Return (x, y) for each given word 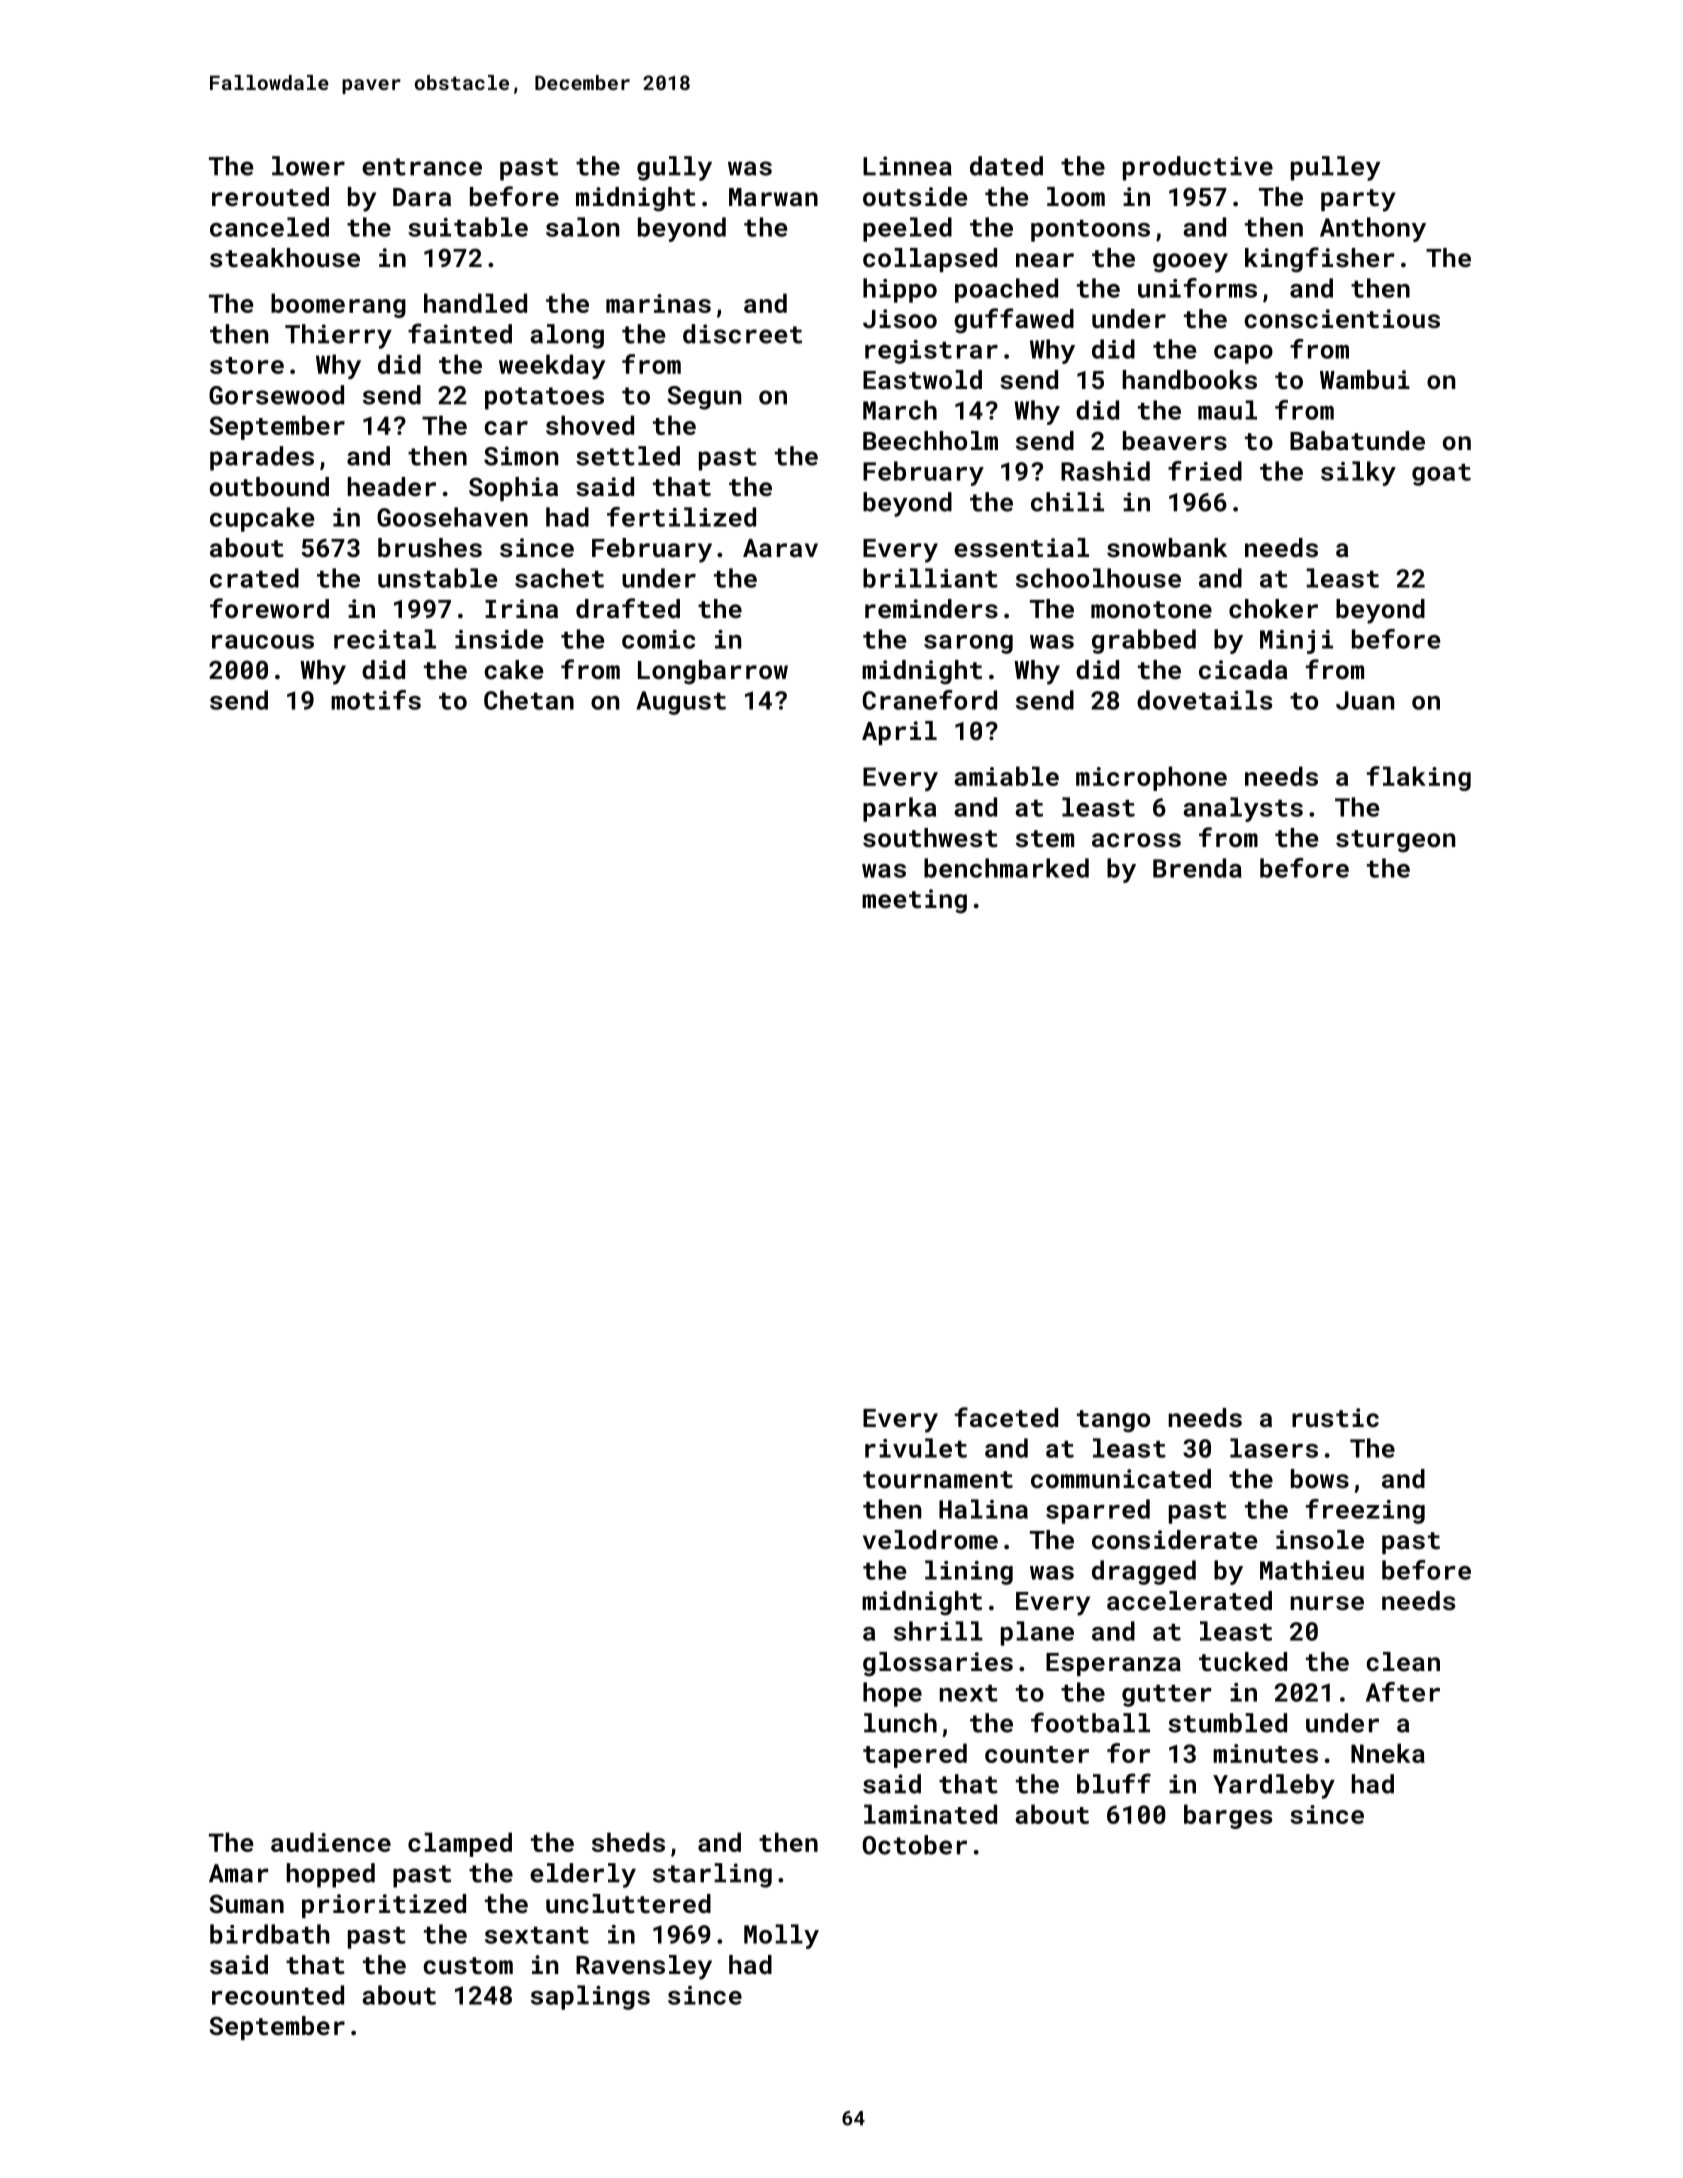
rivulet (916, 1448)
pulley (1335, 168)
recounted (278, 1995)
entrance (422, 167)
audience (331, 1842)
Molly (781, 1936)
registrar (931, 352)
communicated (1121, 1479)
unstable (438, 578)
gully (674, 168)
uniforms (1197, 288)
